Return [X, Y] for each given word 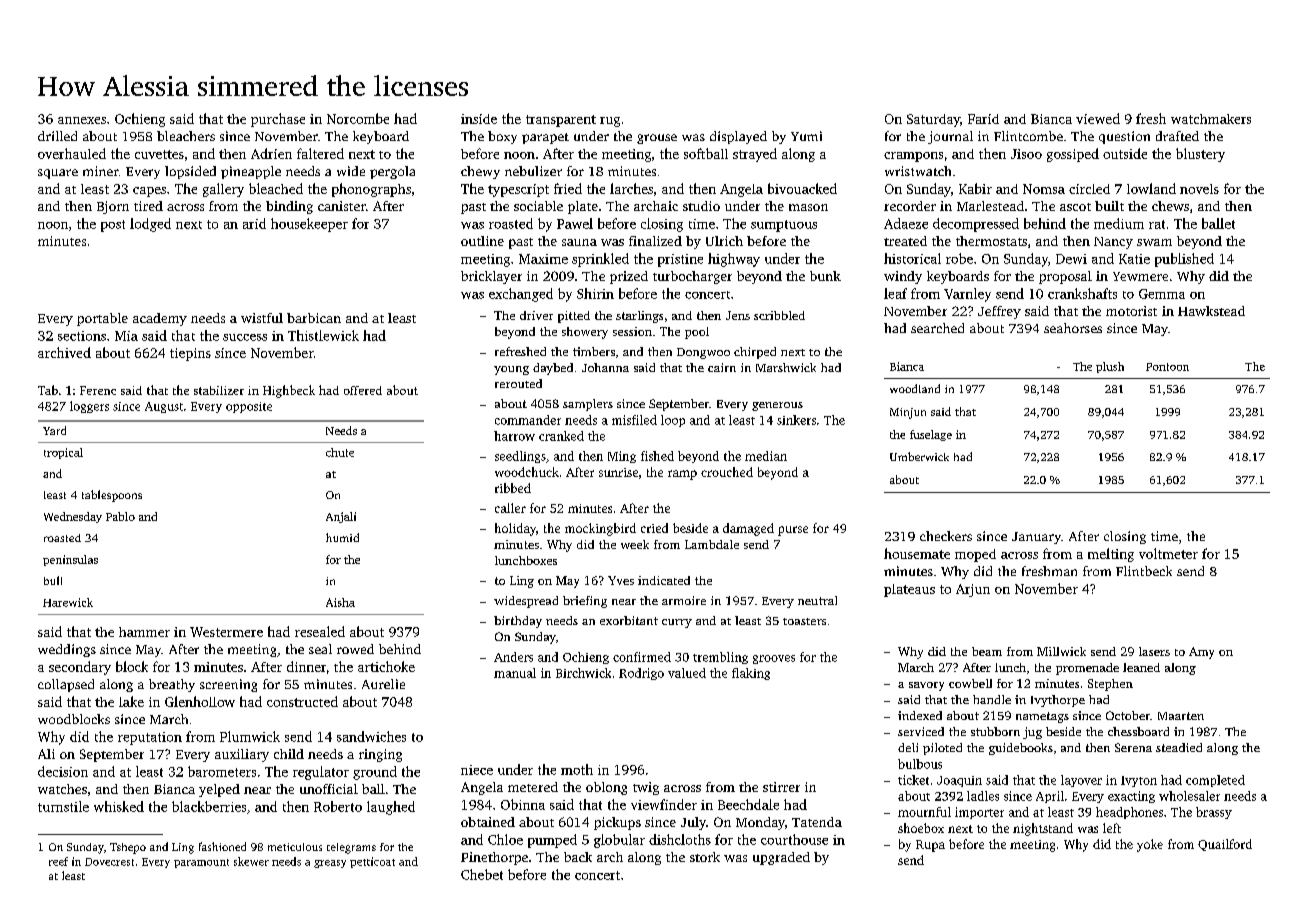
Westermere [226, 632]
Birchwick [583, 673]
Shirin [595, 293]
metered [533, 787]
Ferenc [98, 390]
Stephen [1110, 685]
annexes [82, 120]
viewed [1098, 118]
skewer [251, 861]
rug [610, 122]
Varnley [967, 295]
